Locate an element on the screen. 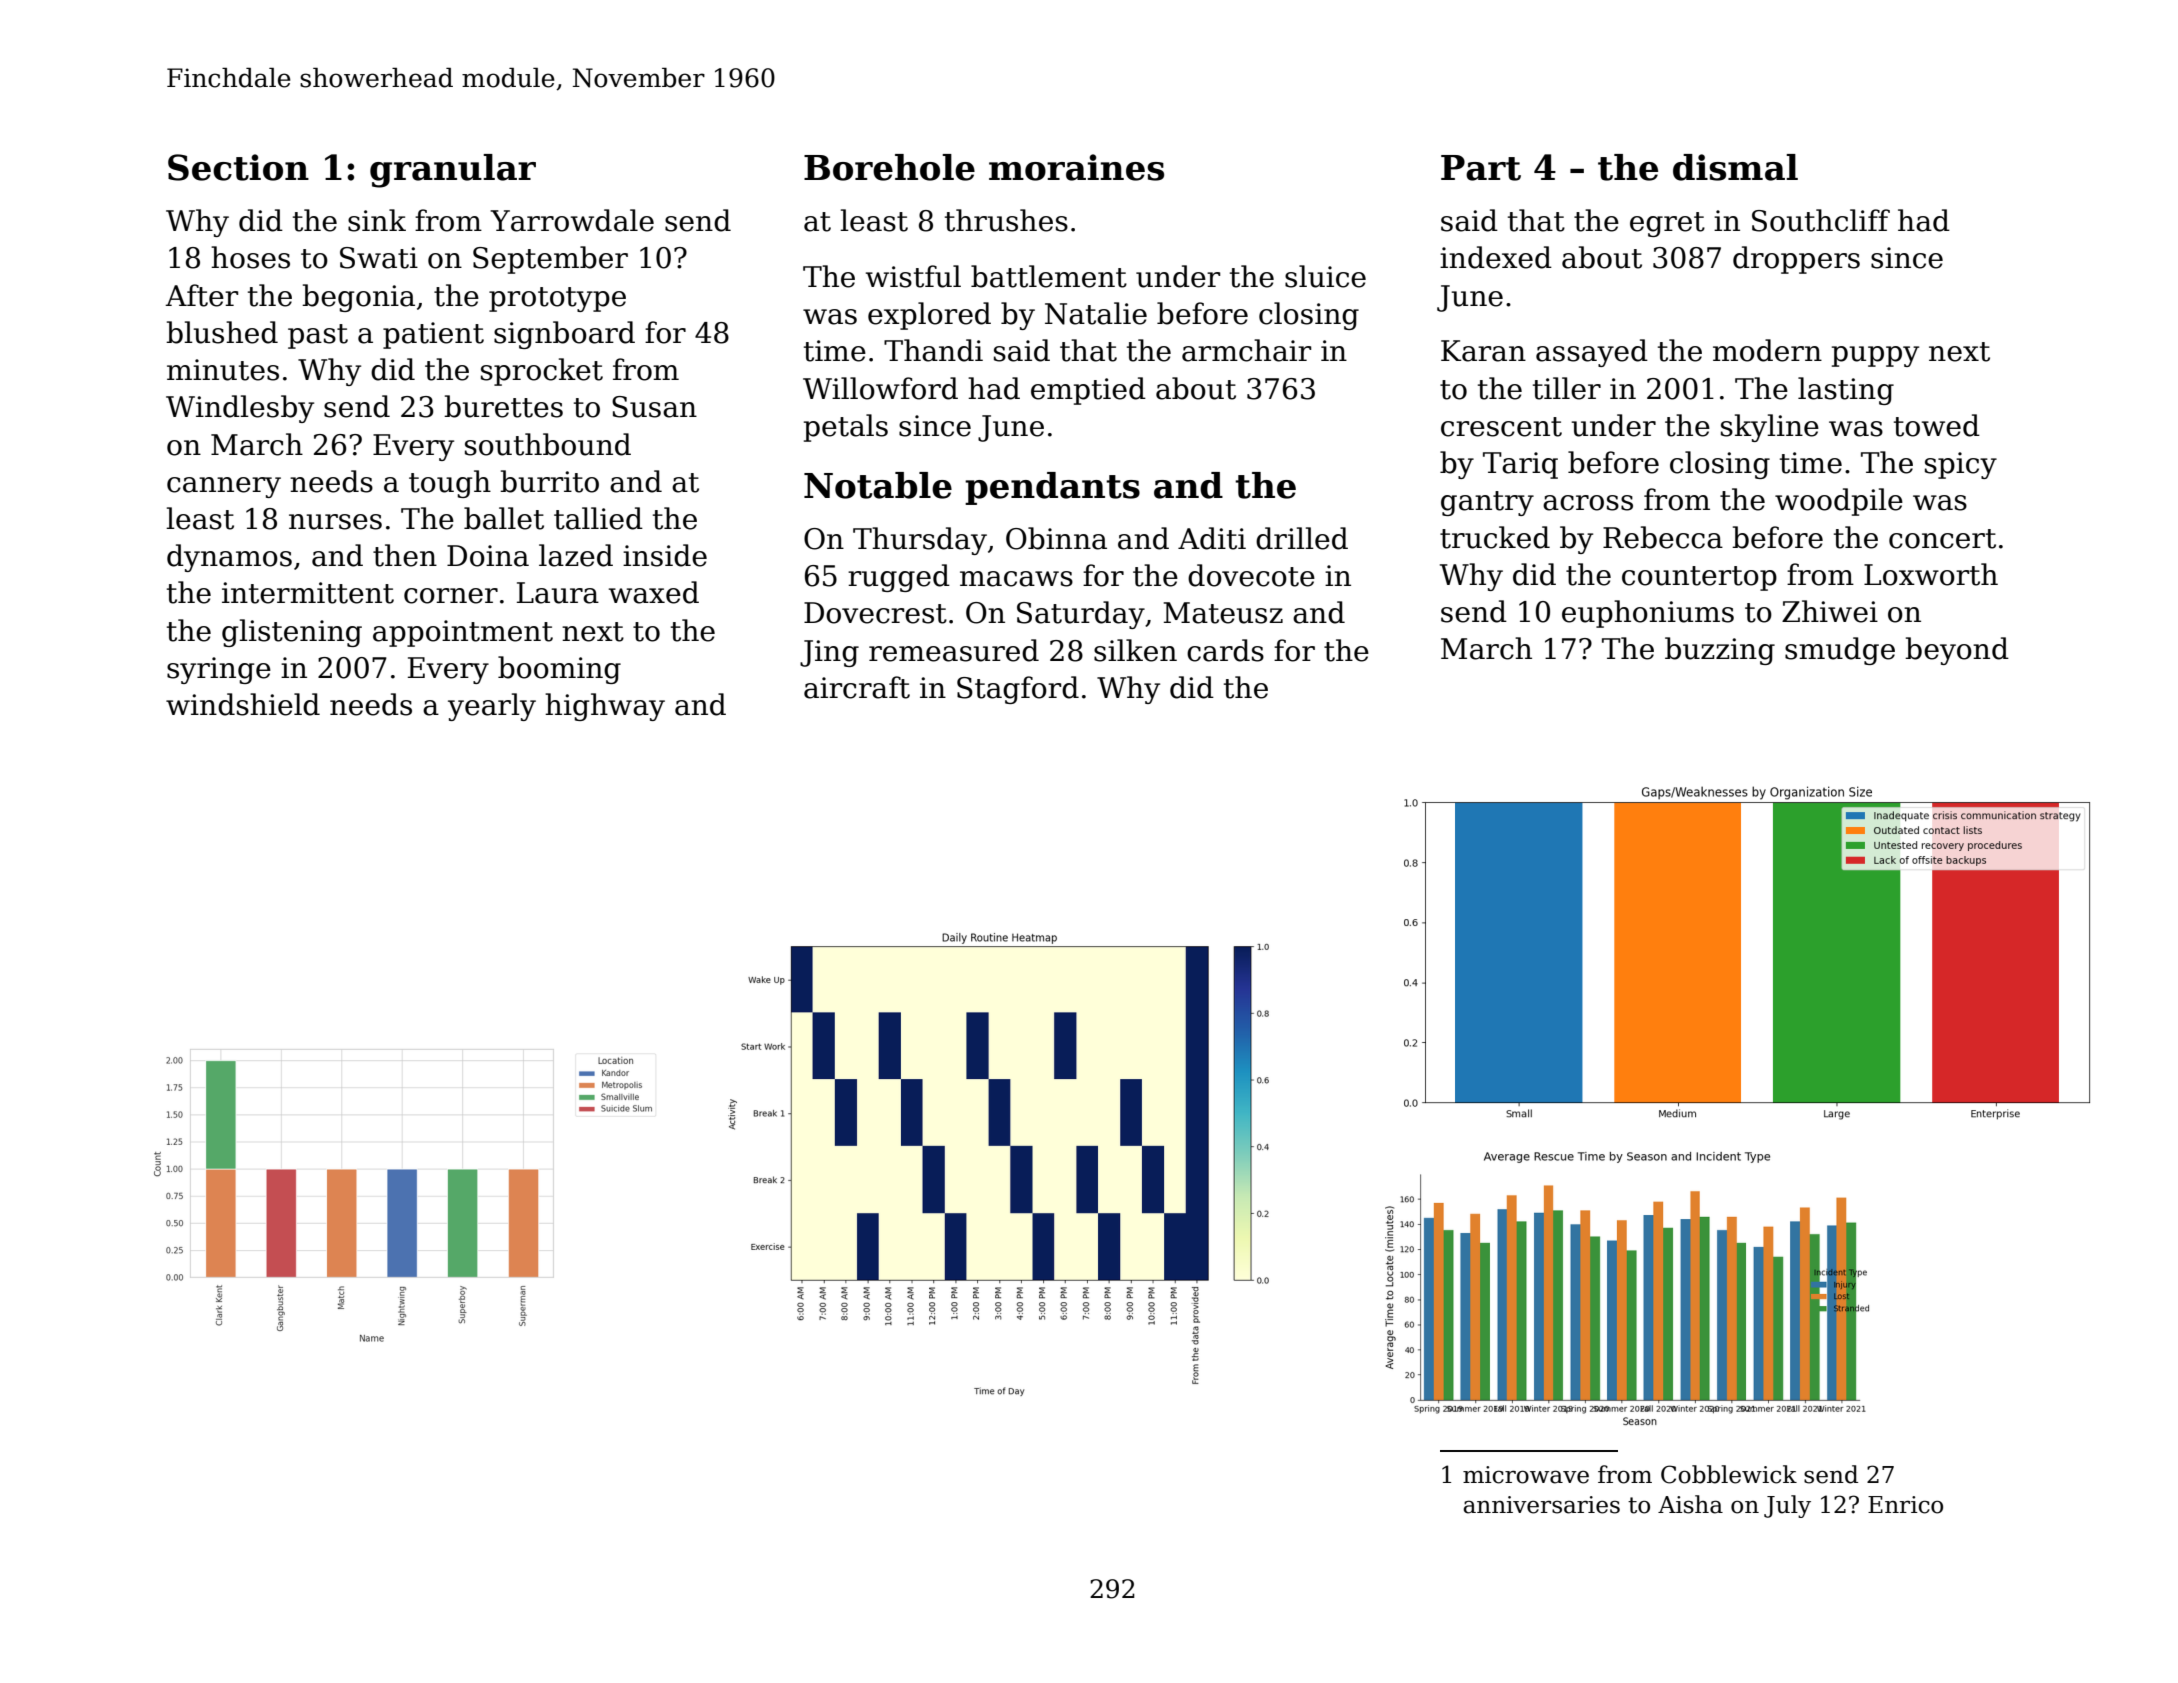 This screenshot has width=2178, height=1683. Part is located at coordinates (1481, 168).
